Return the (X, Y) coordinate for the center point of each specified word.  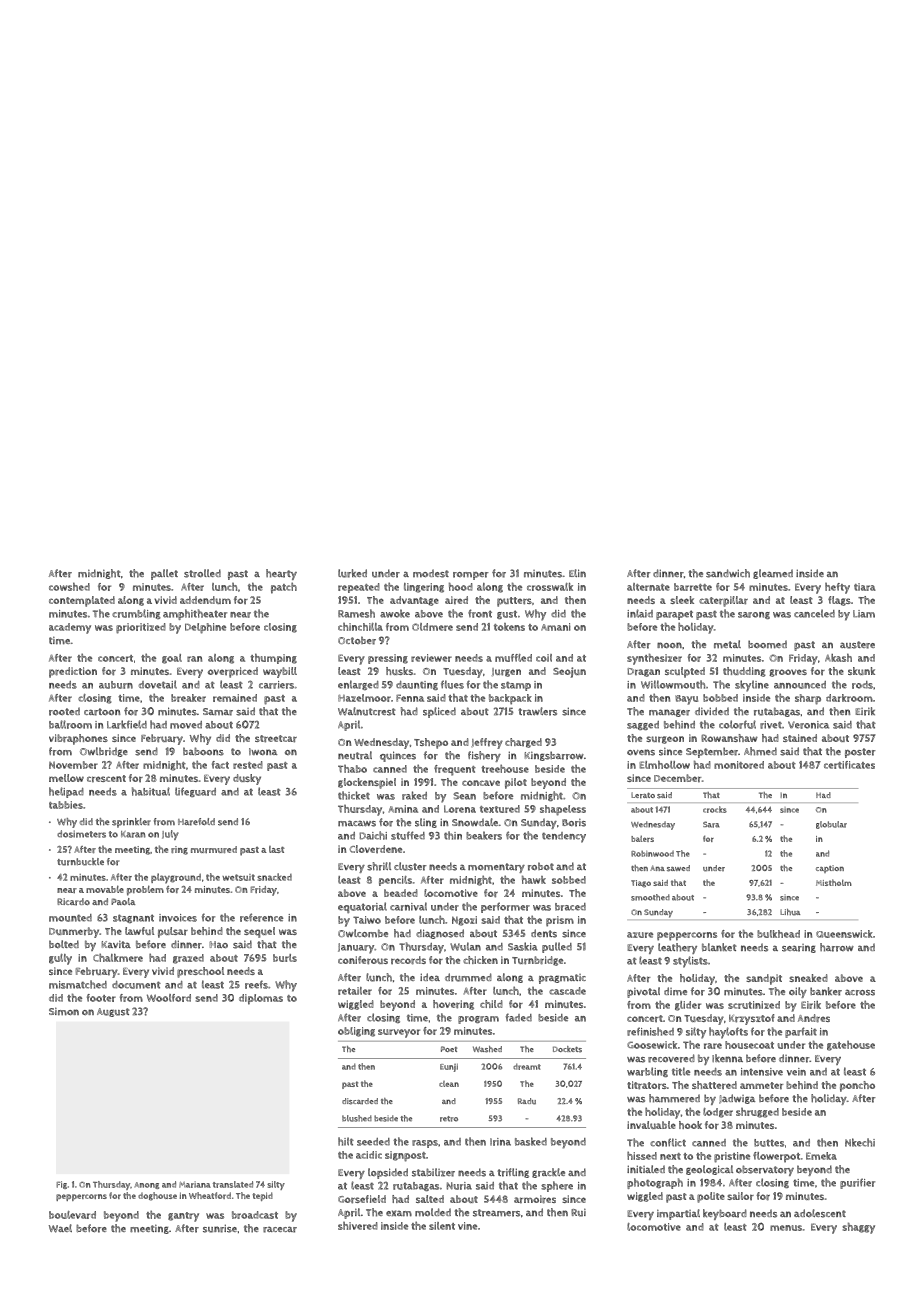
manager (669, 713)
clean (449, 1084)
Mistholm (834, 882)
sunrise (220, 1228)
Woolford (169, 998)
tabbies (66, 805)
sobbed (569, 880)
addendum (205, 600)
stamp (516, 686)
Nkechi (860, 1142)
